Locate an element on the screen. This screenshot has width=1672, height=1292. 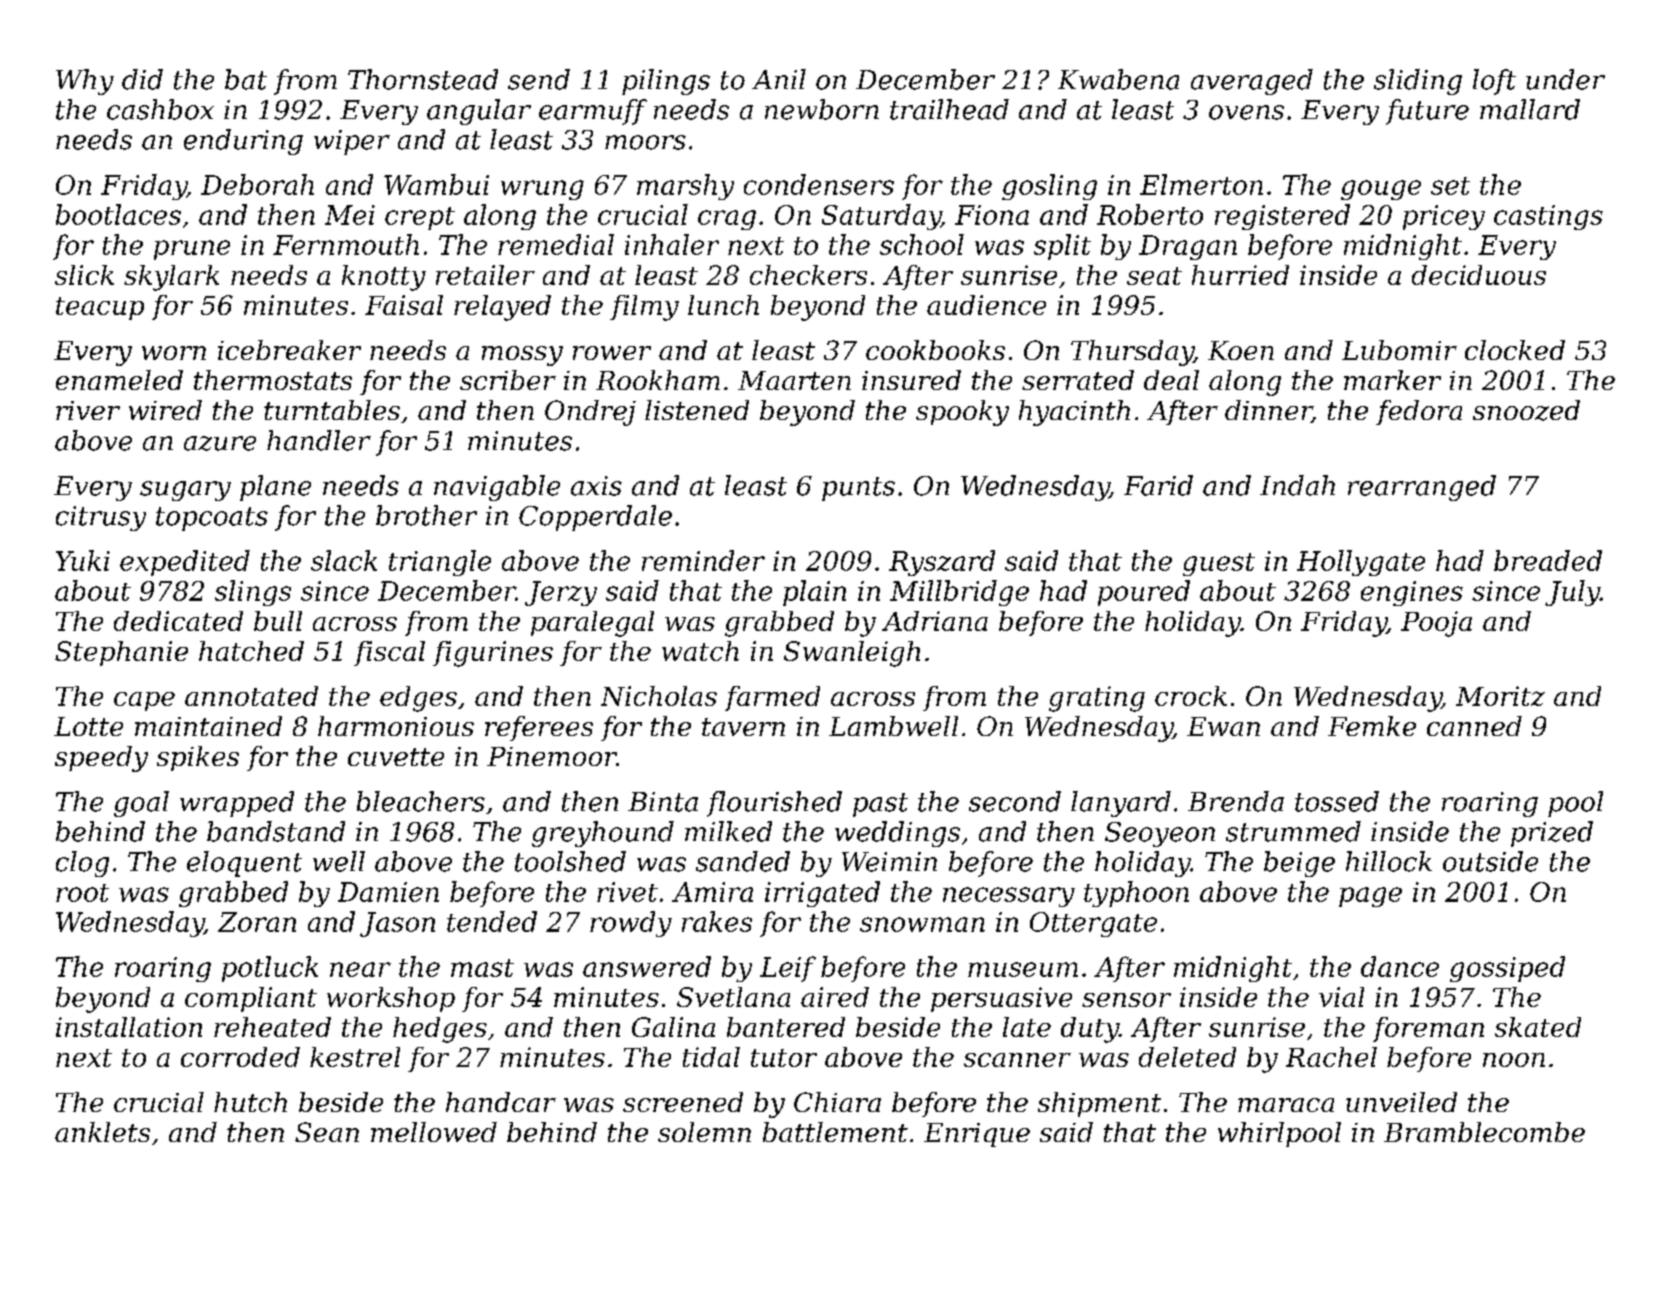
school is located at coordinates (922, 244).
